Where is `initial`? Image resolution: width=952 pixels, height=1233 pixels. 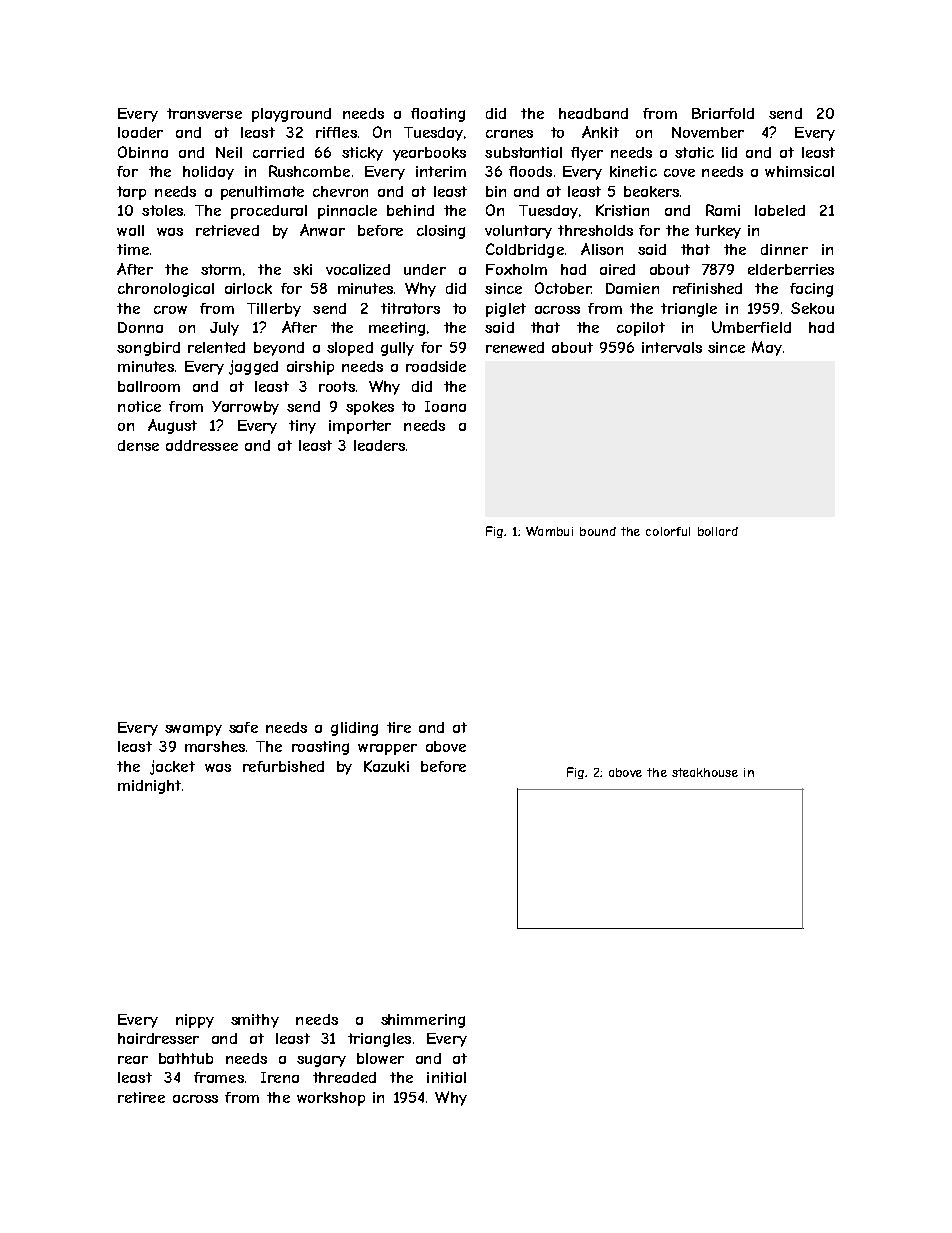
initial is located at coordinates (446, 1077).
